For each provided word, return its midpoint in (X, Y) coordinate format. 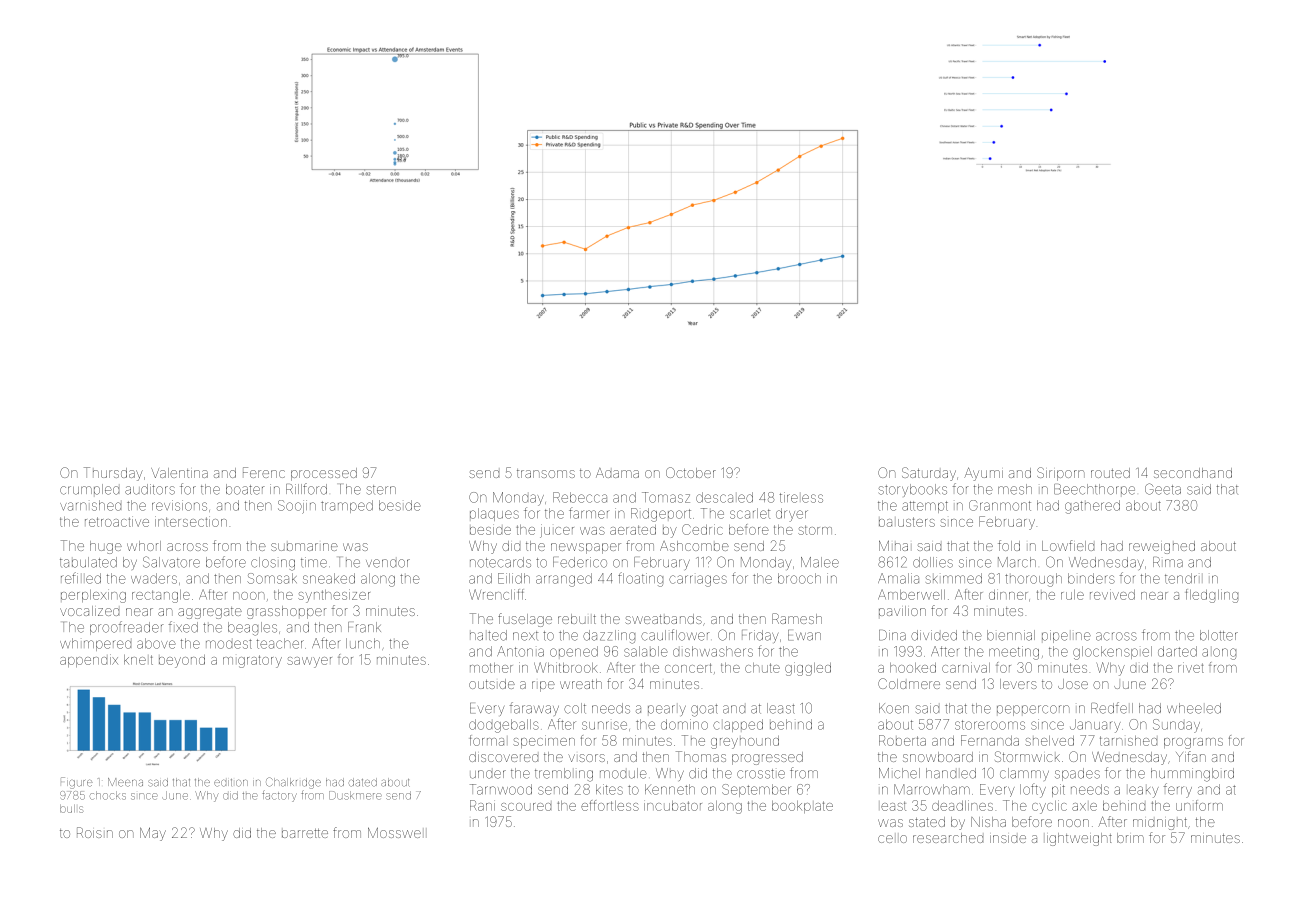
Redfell (1112, 708)
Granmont (1000, 505)
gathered (1092, 507)
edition (231, 783)
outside (492, 684)
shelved (1049, 741)
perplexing (93, 596)
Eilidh (514, 578)
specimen (544, 741)
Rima (1168, 562)
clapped (738, 725)
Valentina (179, 473)
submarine (304, 547)
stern (381, 490)
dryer (792, 515)
